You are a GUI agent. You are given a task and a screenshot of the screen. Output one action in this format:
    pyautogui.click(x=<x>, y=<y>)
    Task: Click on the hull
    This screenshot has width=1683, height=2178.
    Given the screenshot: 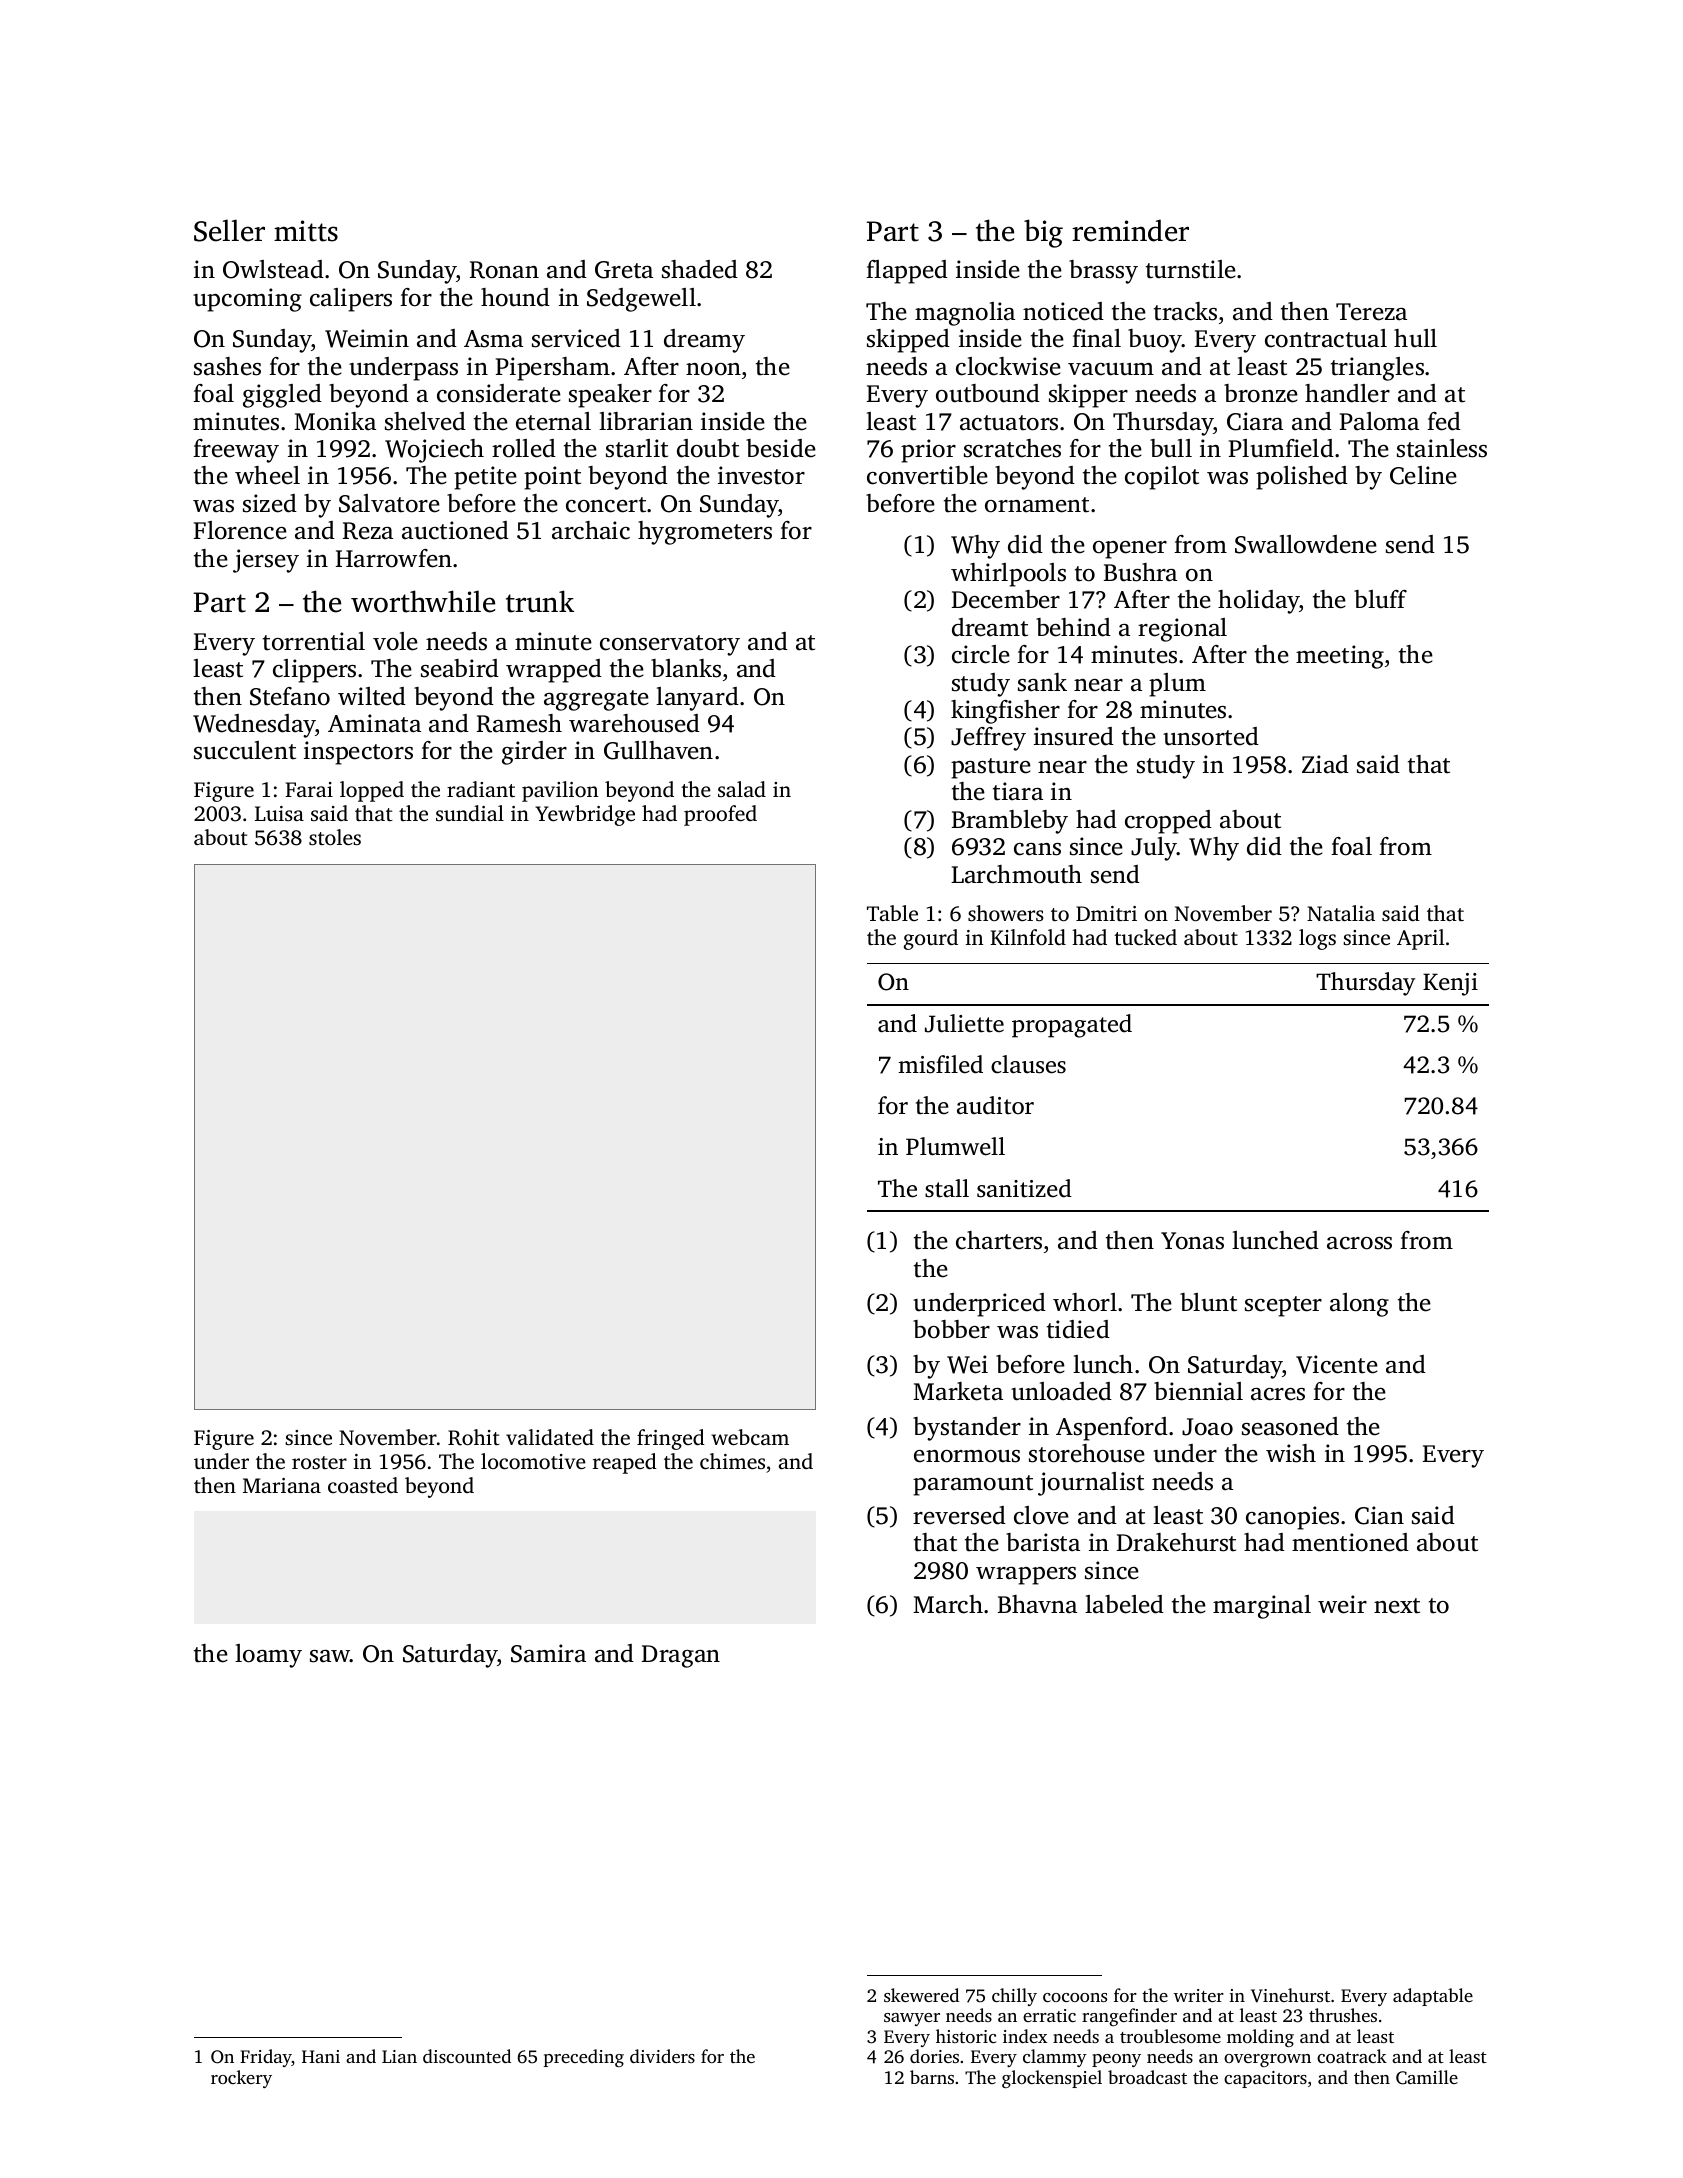 What is the action you would take?
    pyautogui.click(x=1415, y=338)
